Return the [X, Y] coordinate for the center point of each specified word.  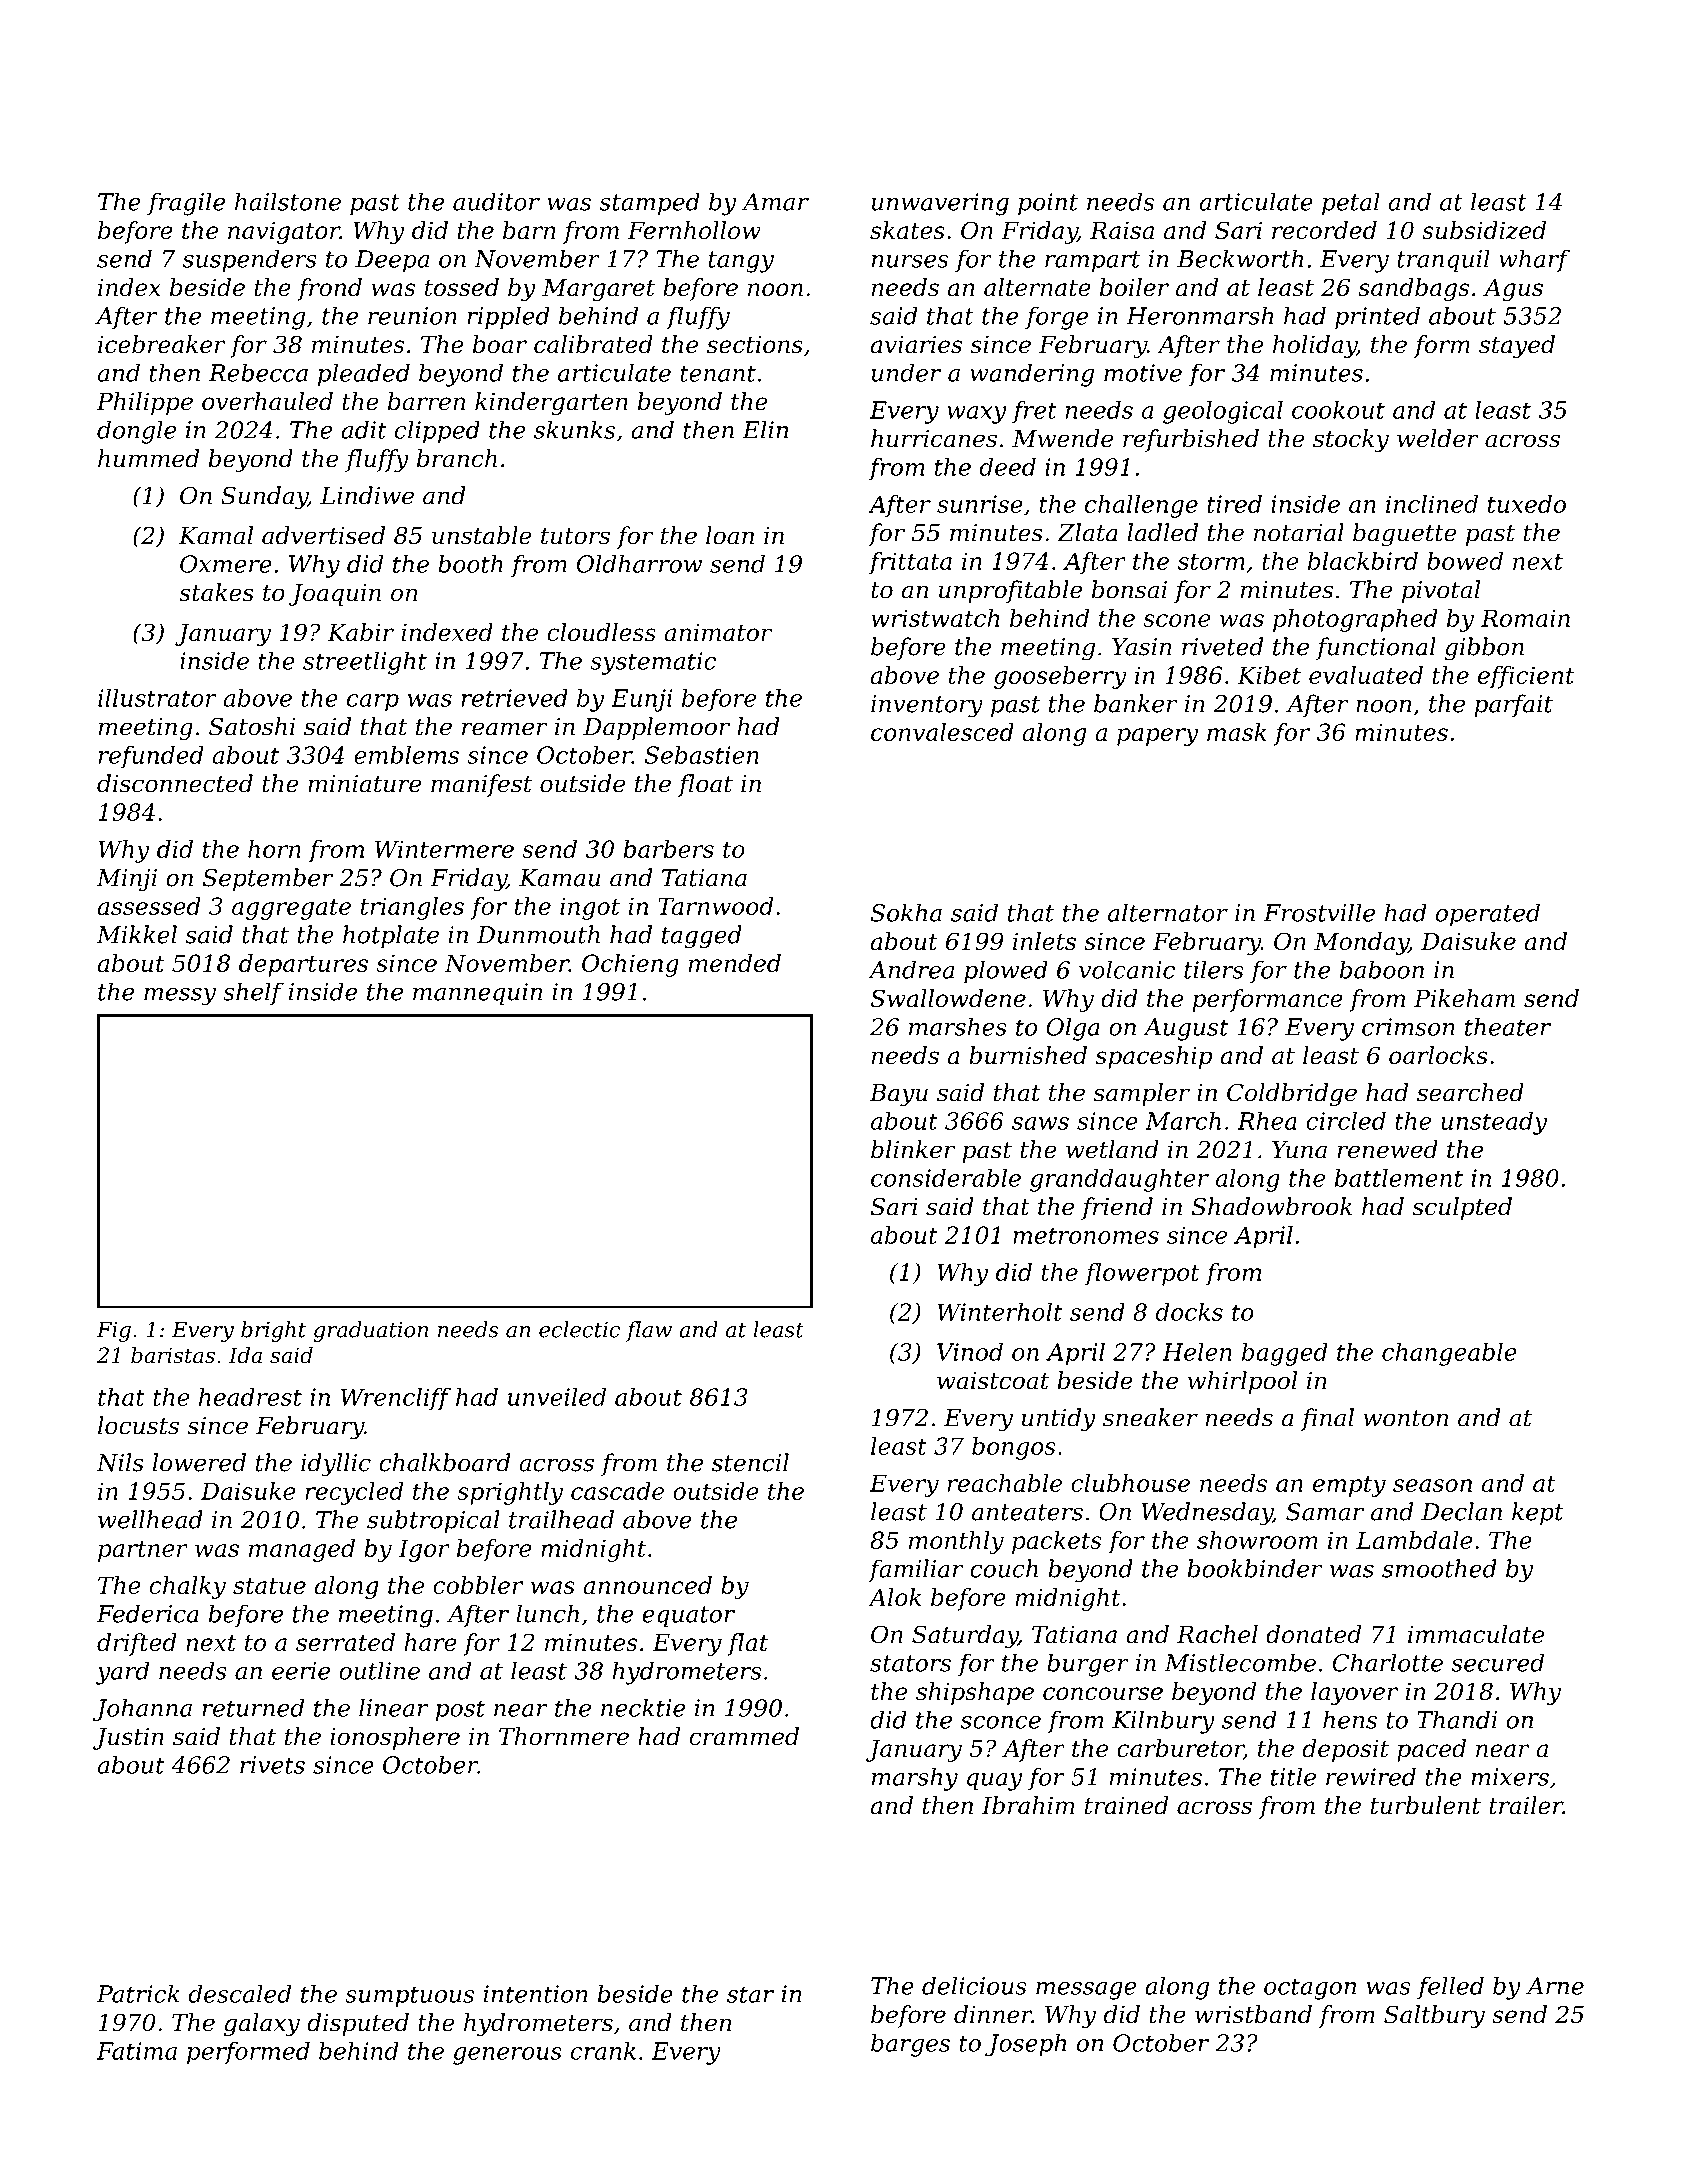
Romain [1525, 618]
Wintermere [444, 849]
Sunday [264, 497]
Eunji [641, 700]
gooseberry [1060, 677]
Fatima [137, 2051]
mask [1237, 732]
